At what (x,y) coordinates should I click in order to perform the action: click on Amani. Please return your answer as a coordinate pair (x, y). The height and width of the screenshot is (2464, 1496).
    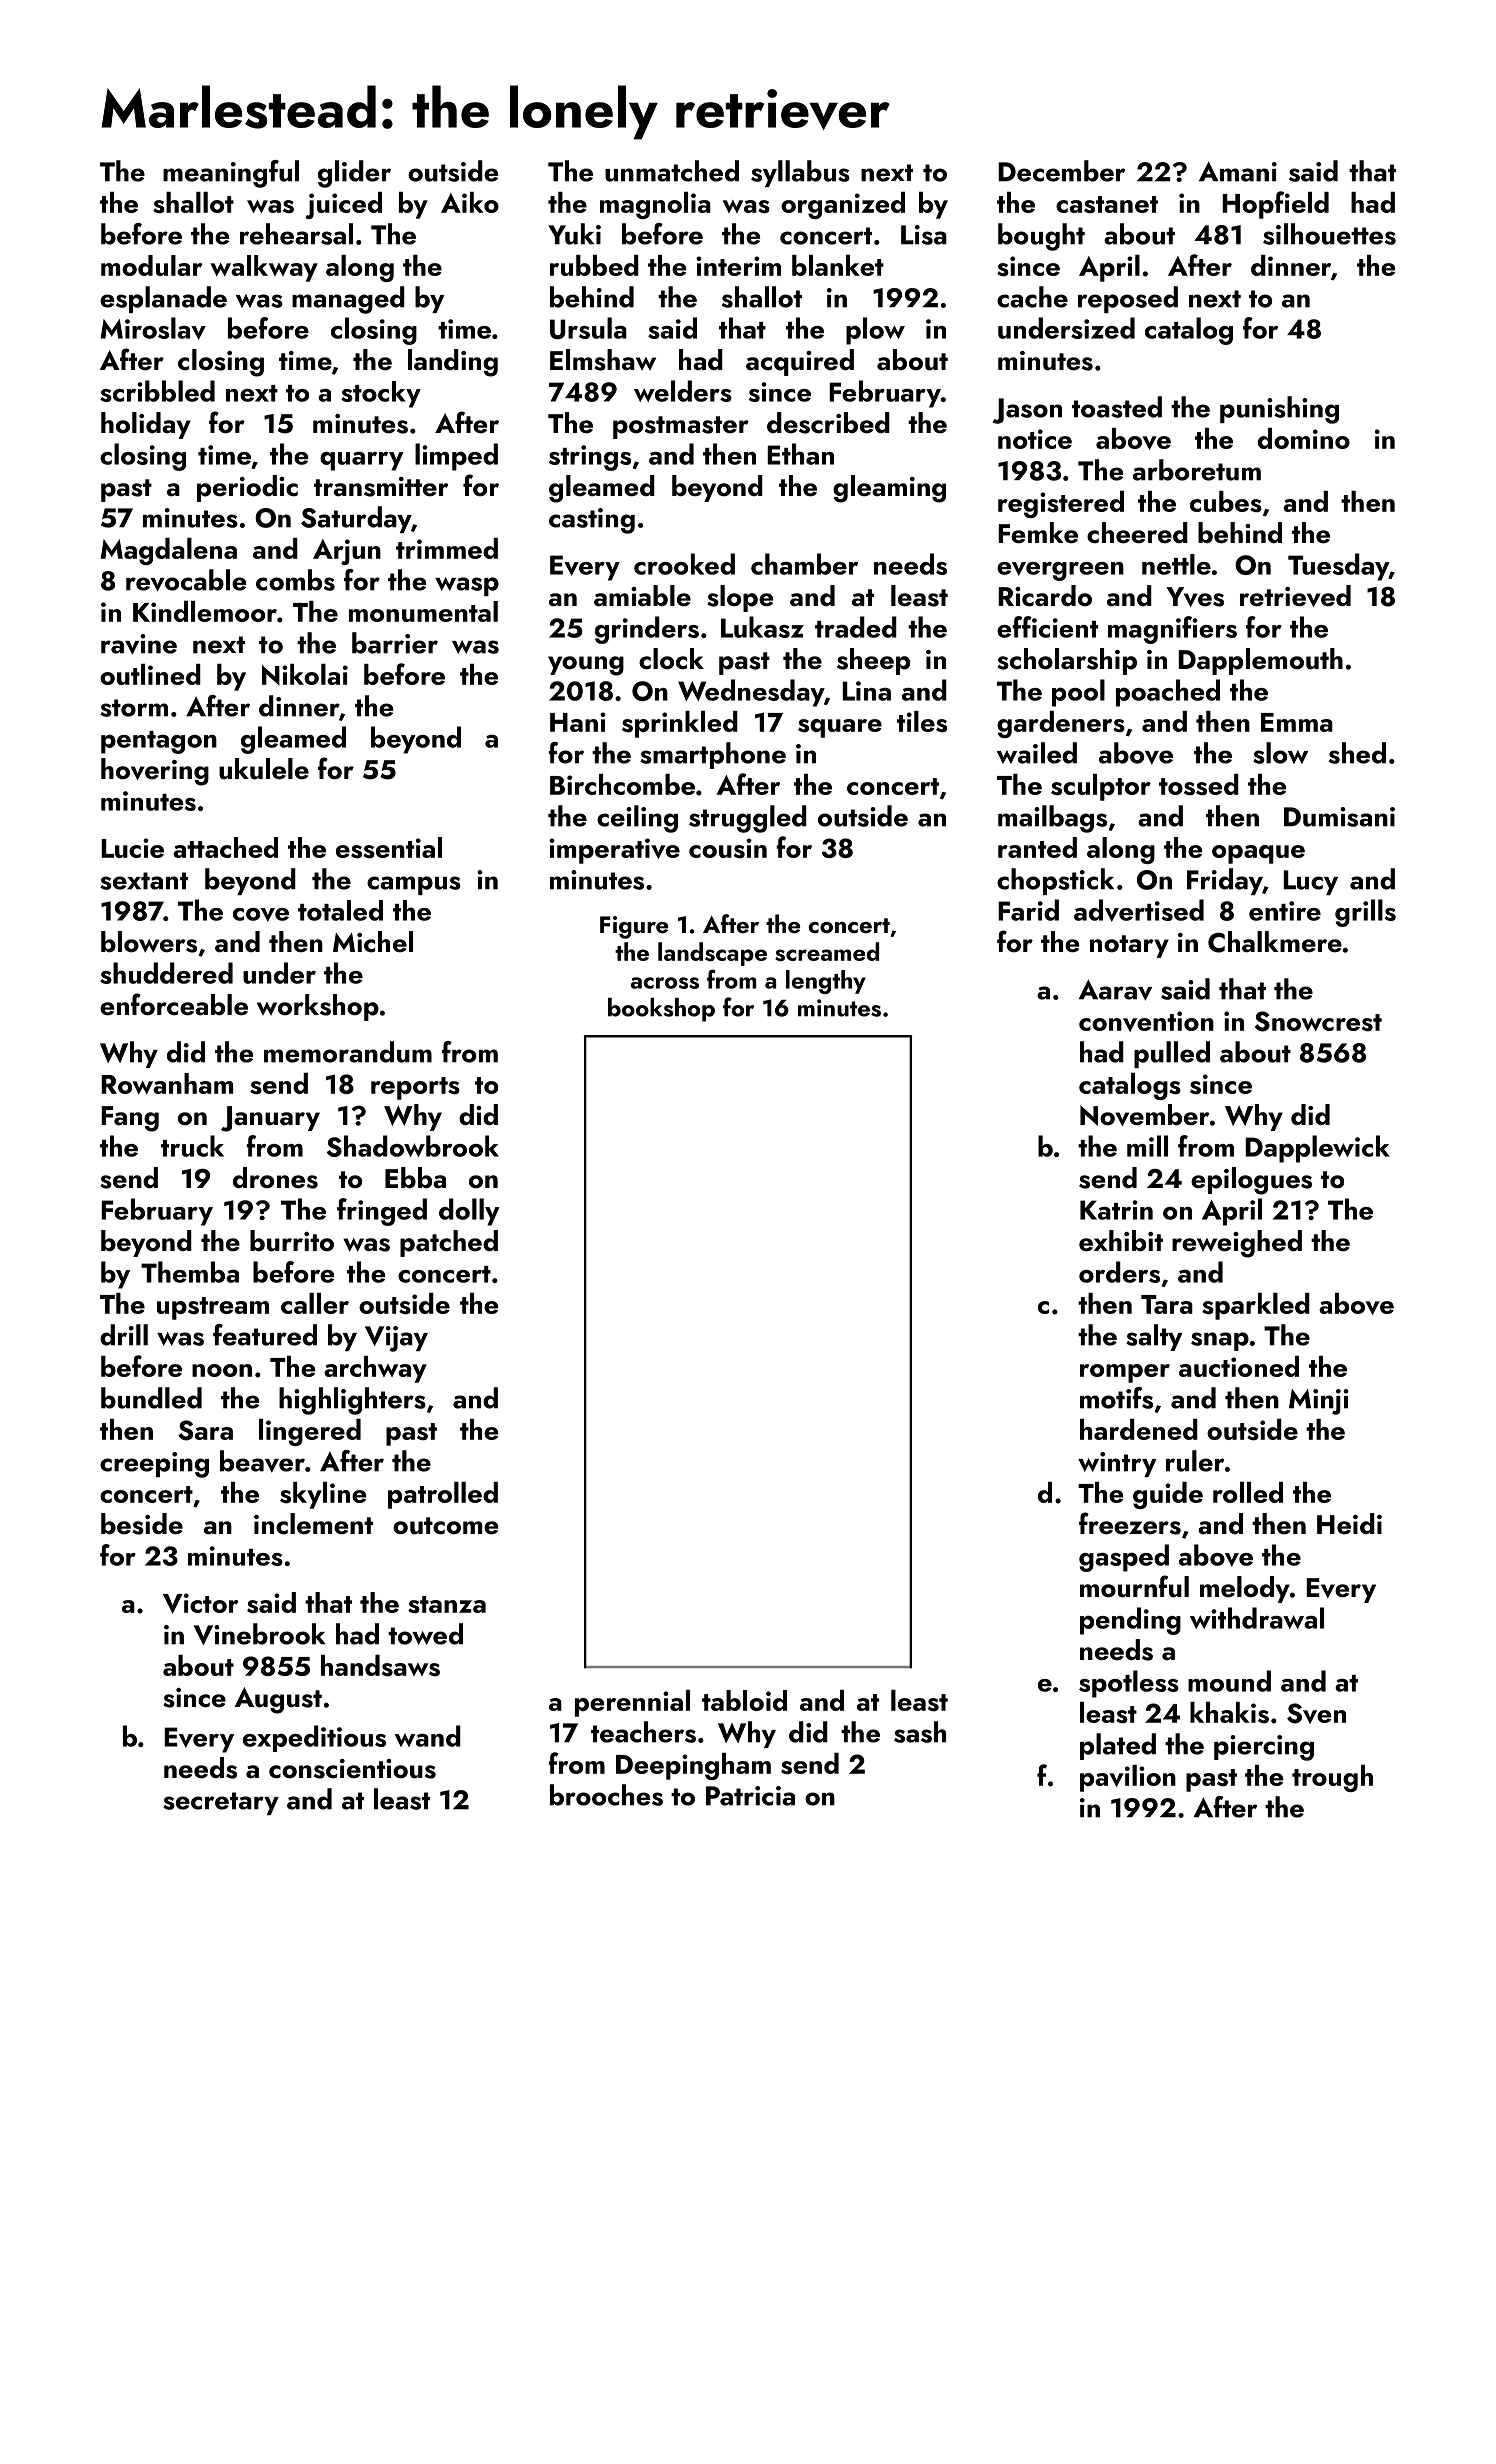
    Looking at the image, I should click on (1238, 171).
